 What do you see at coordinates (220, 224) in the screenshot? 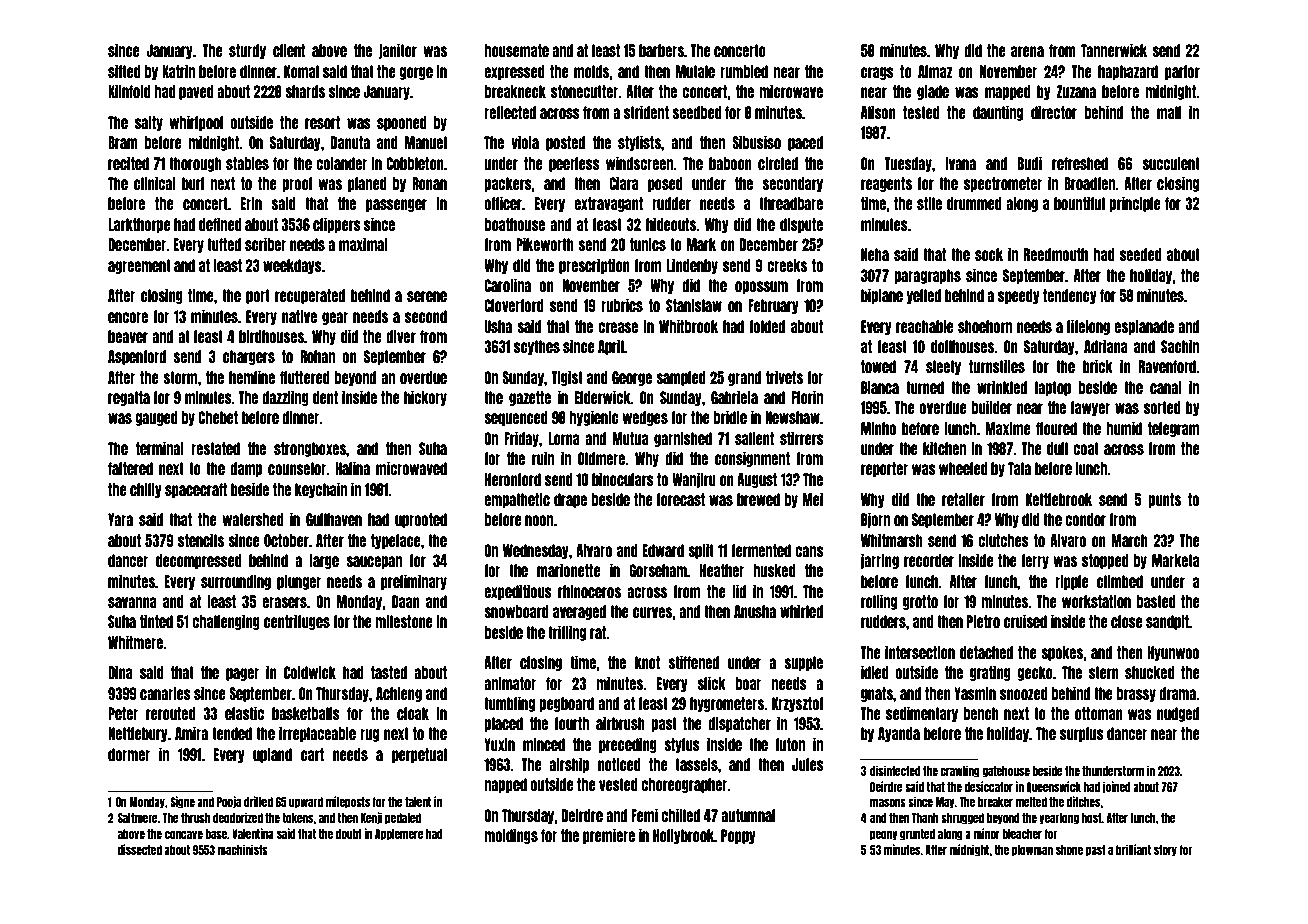
I see `defined` at bounding box center [220, 224].
